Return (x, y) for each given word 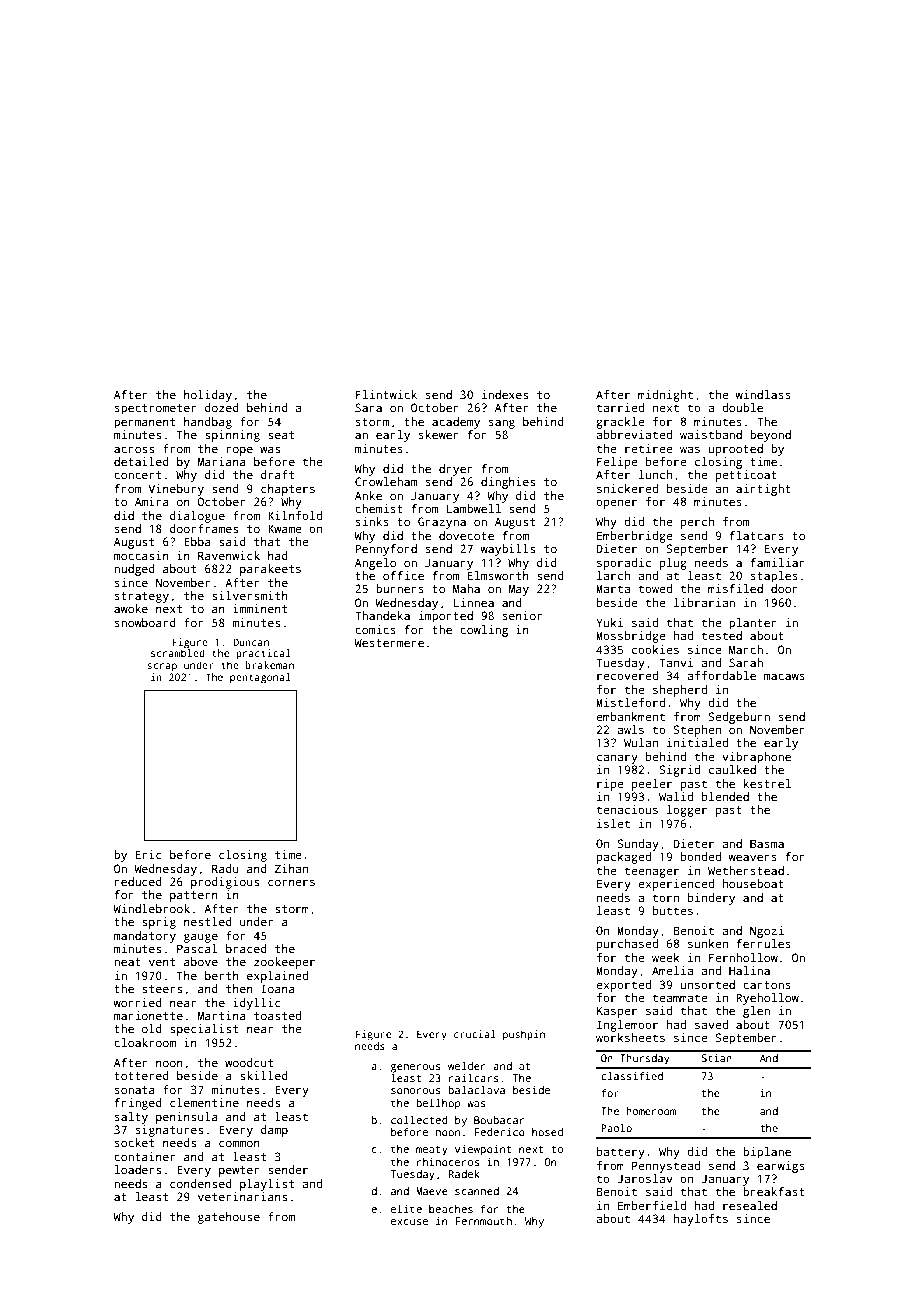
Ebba (197, 541)
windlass (763, 394)
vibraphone (756, 758)
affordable (721, 675)
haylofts (701, 1220)
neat (127, 962)
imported (446, 617)
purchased (627, 945)
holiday (208, 396)
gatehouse (229, 1218)
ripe (610, 785)
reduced (138, 881)
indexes (505, 394)
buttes (673, 910)
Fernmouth (483, 1221)
